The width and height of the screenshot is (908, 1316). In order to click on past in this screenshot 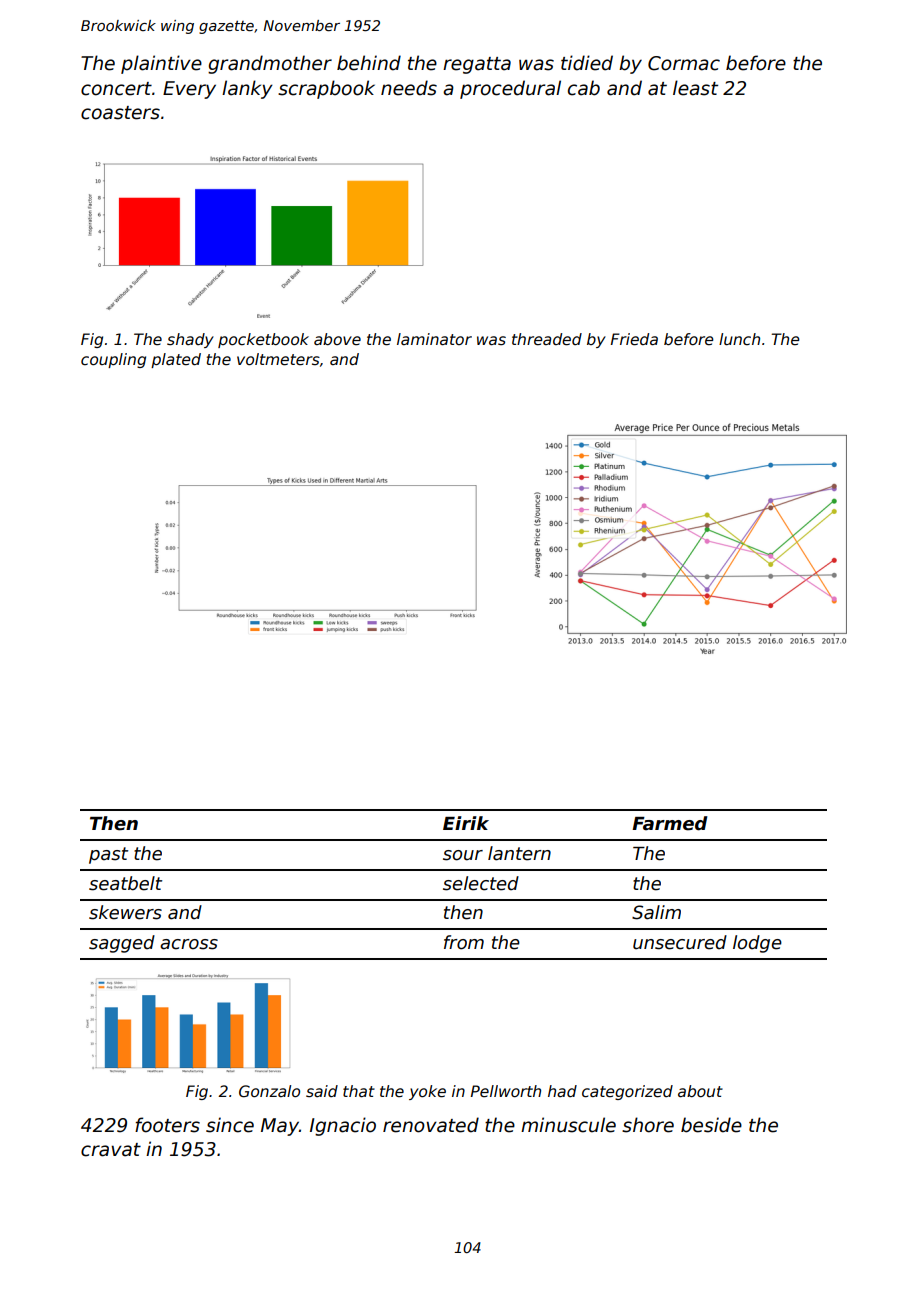, I will do `click(108, 855)`.
